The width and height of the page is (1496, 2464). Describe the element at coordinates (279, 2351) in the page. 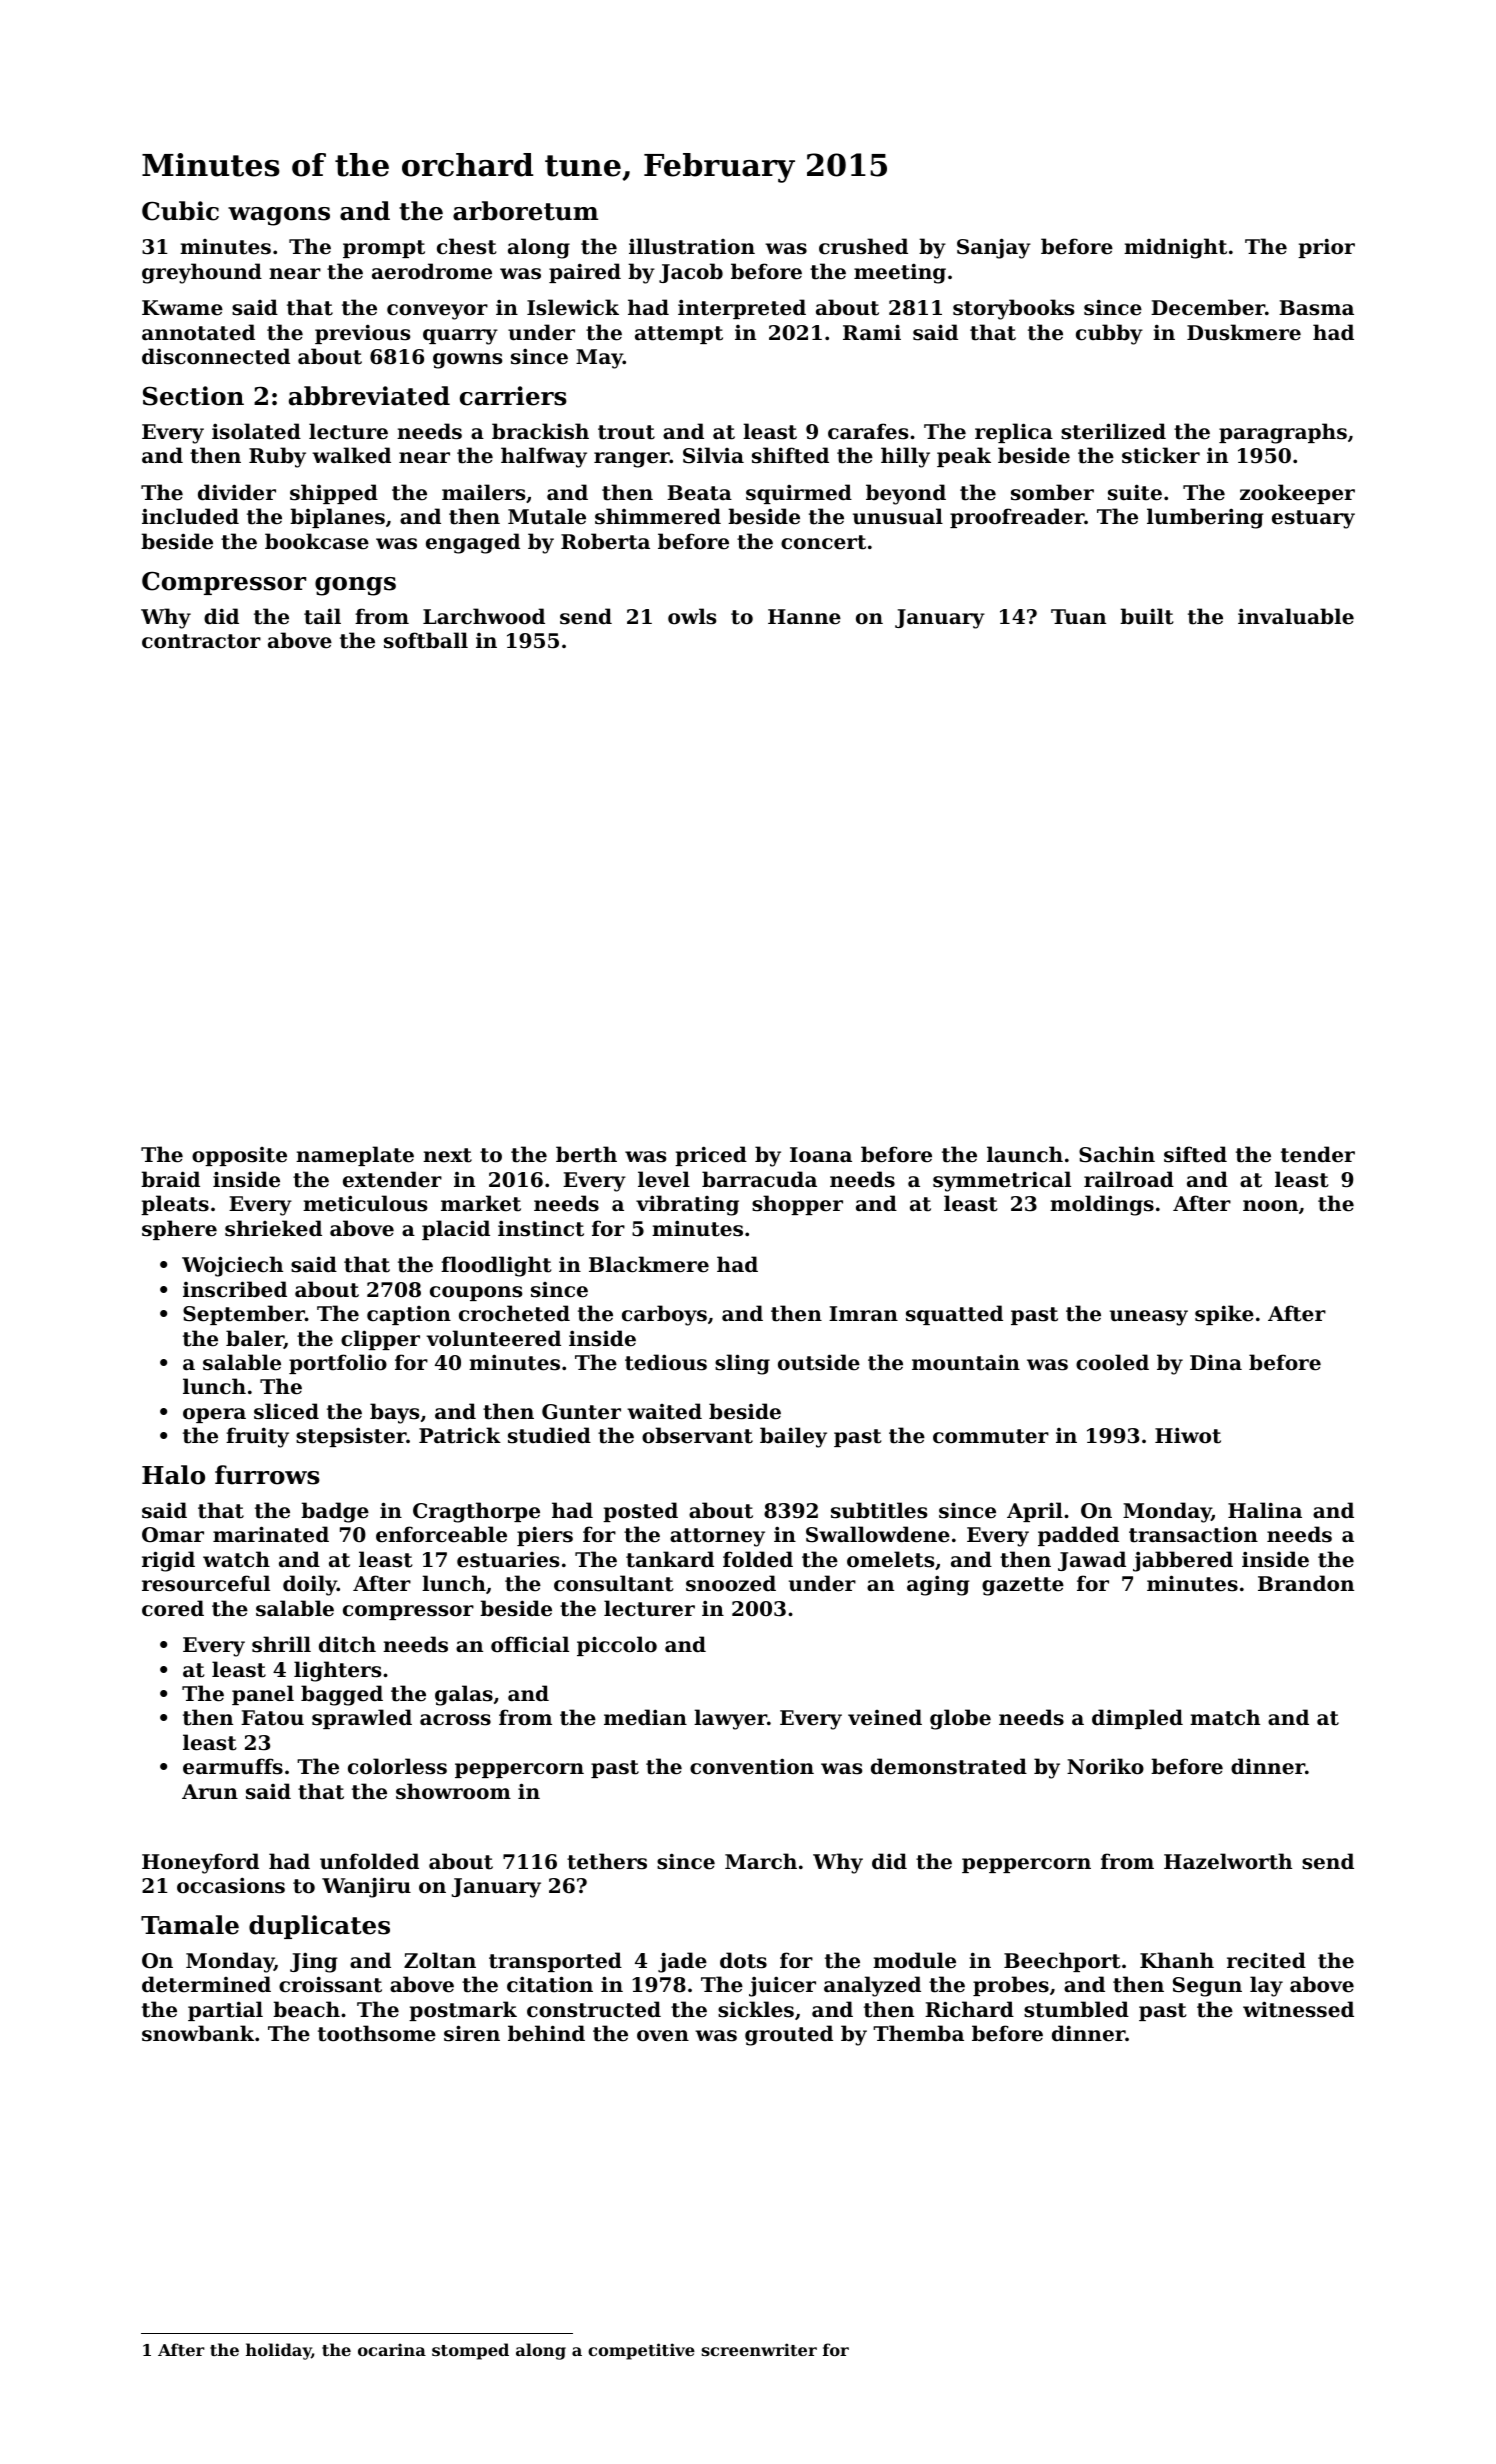

I see `holiday` at that location.
